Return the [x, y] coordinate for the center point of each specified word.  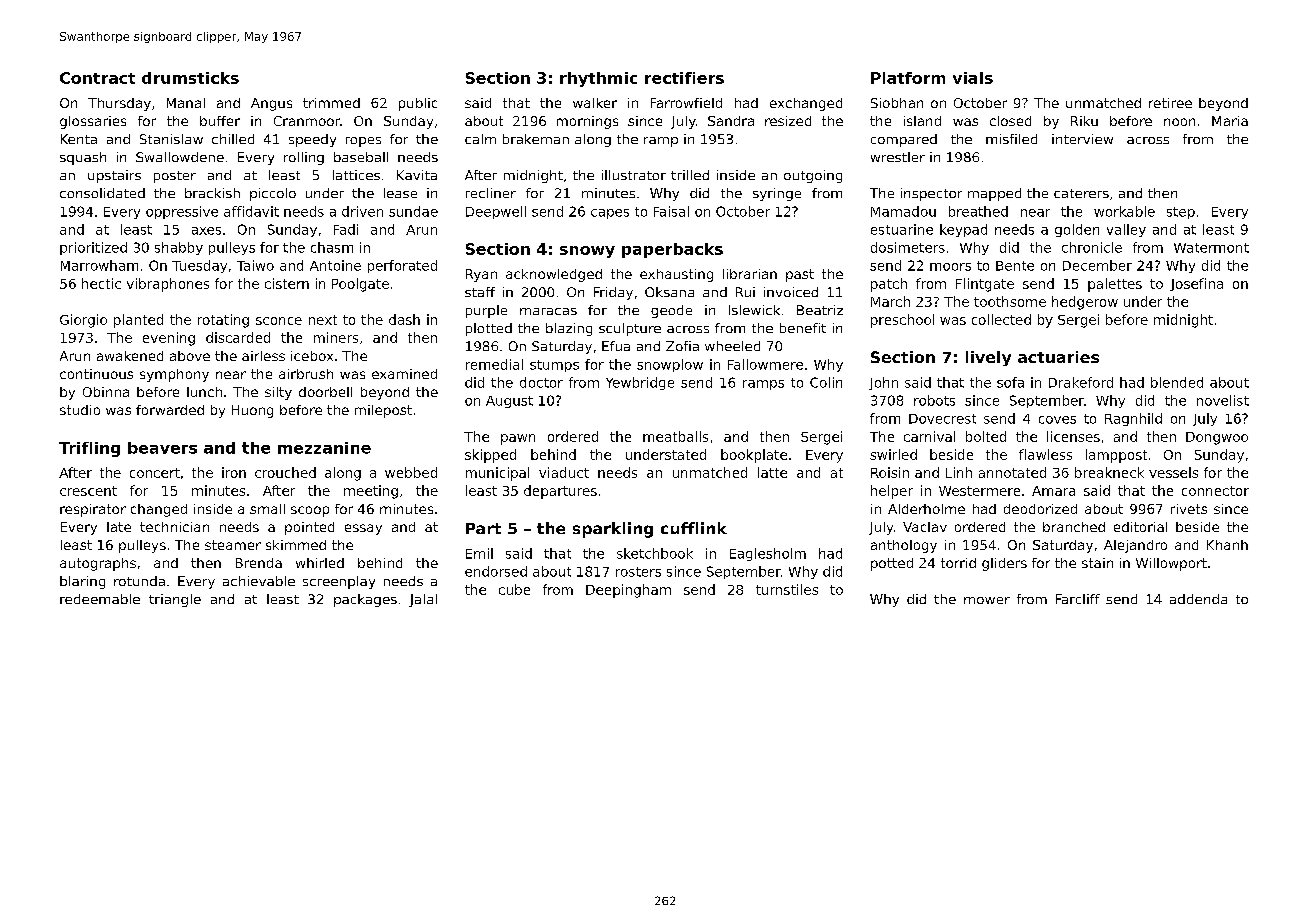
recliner [491, 193]
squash [83, 158]
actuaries [1058, 357]
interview [1082, 139]
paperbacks [672, 250]
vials [973, 78]
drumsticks [190, 78]
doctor [541, 382]
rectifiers [684, 78]
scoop [310, 511]
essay [363, 529]
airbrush [306, 374]
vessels [1173, 472]
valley [1126, 230]
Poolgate [360, 285]
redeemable [100, 599]
